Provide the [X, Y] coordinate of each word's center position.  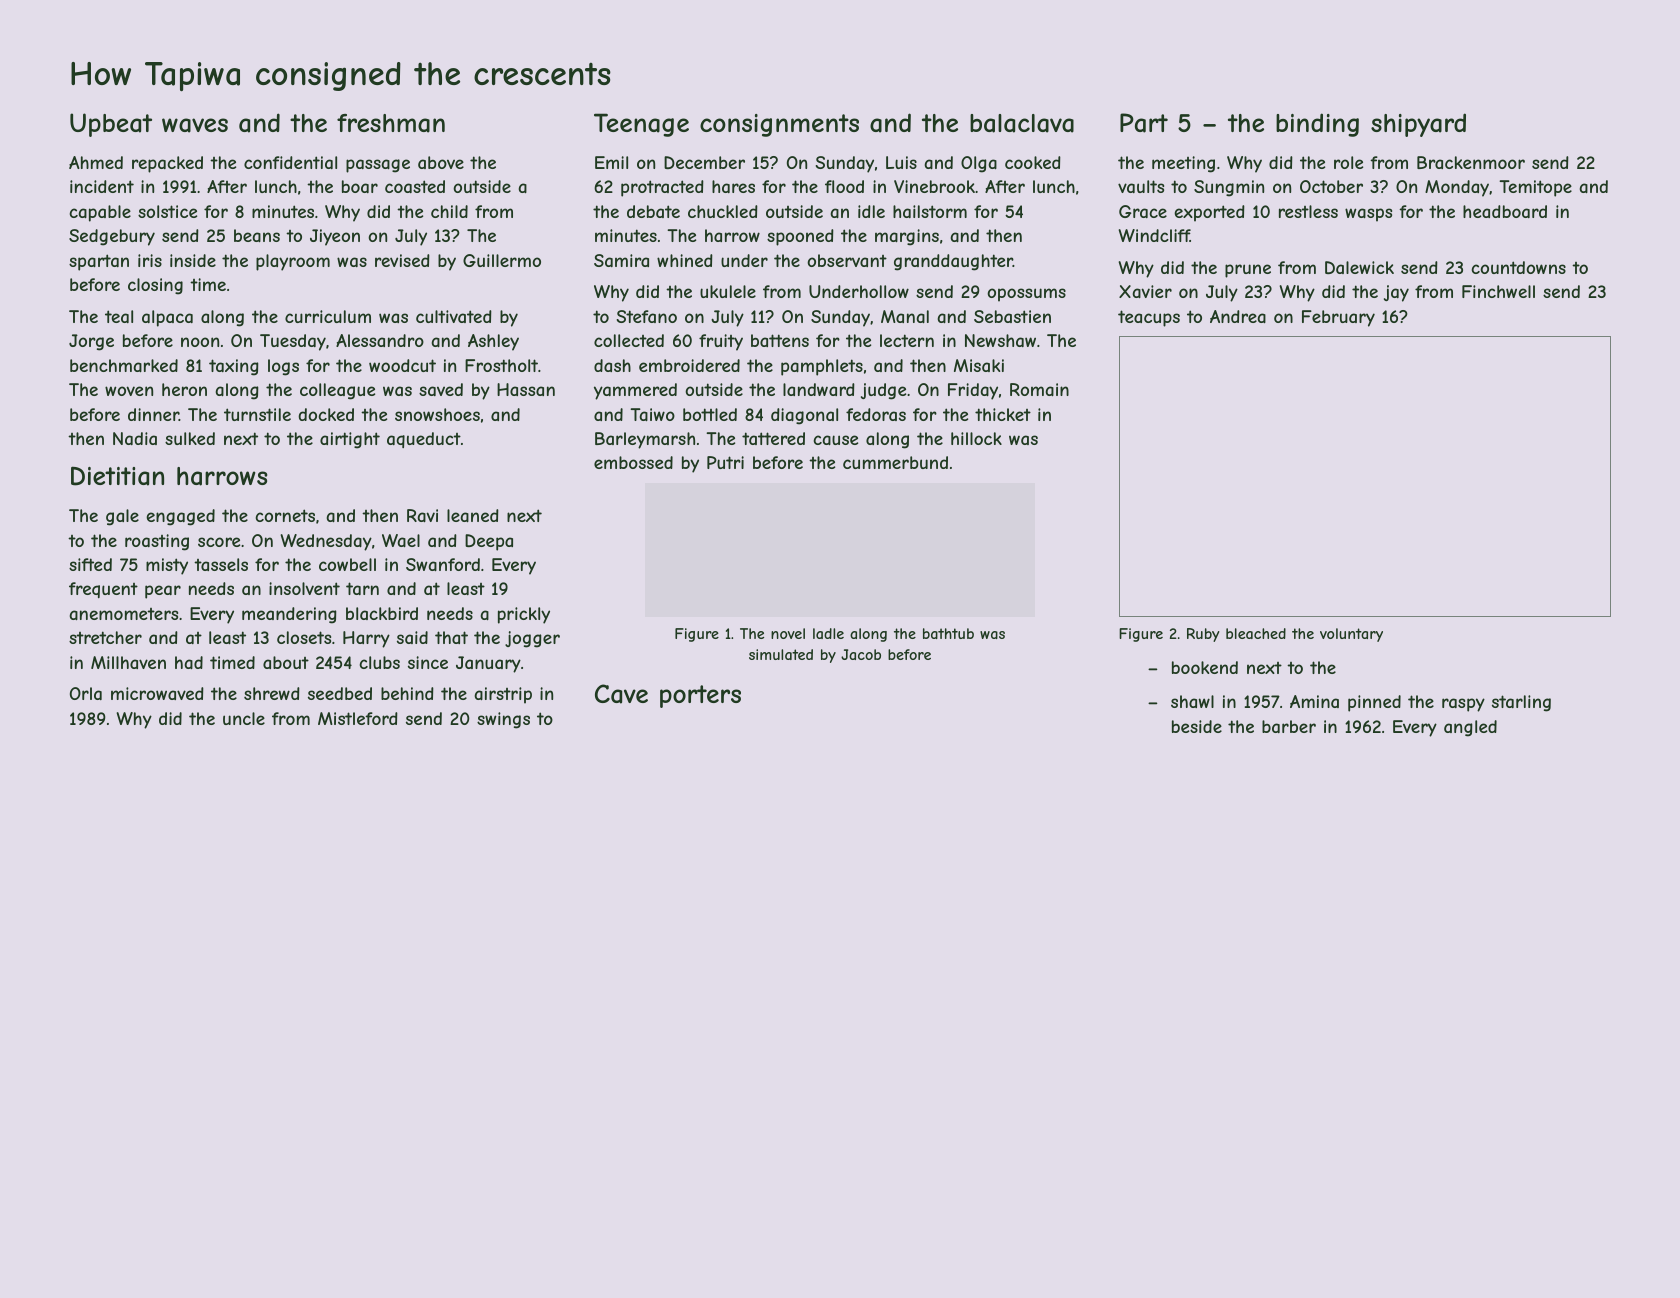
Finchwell [1498, 291]
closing [155, 286]
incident [102, 186]
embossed [633, 462]
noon [200, 342]
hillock [976, 438]
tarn [362, 588]
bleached [1256, 633]
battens [780, 340]
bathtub [948, 633]
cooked [1033, 162]
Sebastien [1012, 316]
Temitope [1535, 188]
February [1338, 318]
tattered [773, 438]
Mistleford [358, 718]
